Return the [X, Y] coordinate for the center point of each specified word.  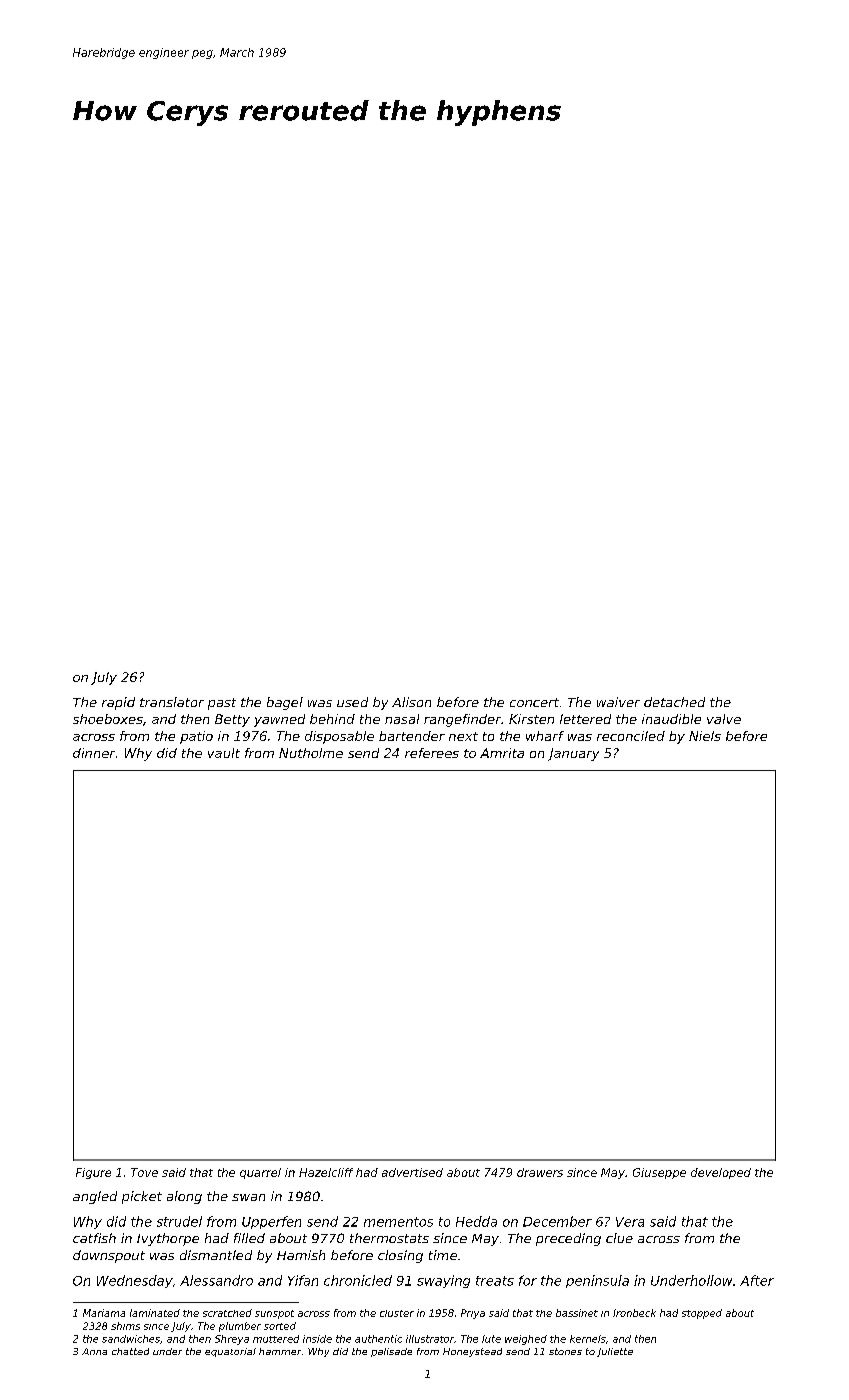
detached [674, 702]
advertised [412, 1172]
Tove [144, 1172]
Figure [93, 1173]
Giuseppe [659, 1173]
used [352, 702]
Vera [630, 1222]
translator [172, 702]
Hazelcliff [326, 1172]
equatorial [230, 1352]
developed [721, 1173]
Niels [705, 736]
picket [142, 1197]
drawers [540, 1172]
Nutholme [311, 753]
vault [224, 753]
